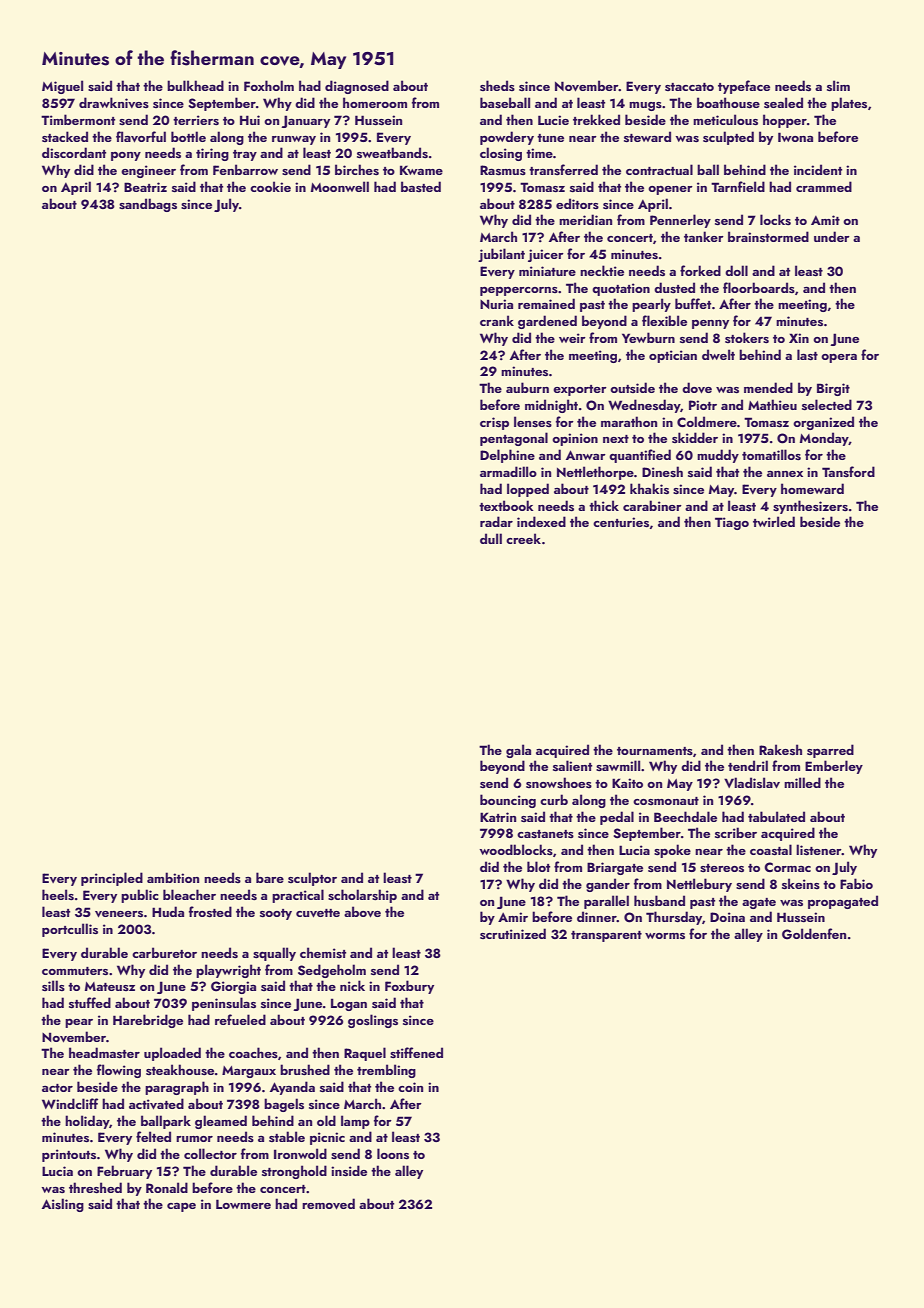 The height and width of the screenshot is (1308, 924). What do you see at coordinates (173, 877) in the screenshot?
I see `ambition` at bounding box center [173, 877].
